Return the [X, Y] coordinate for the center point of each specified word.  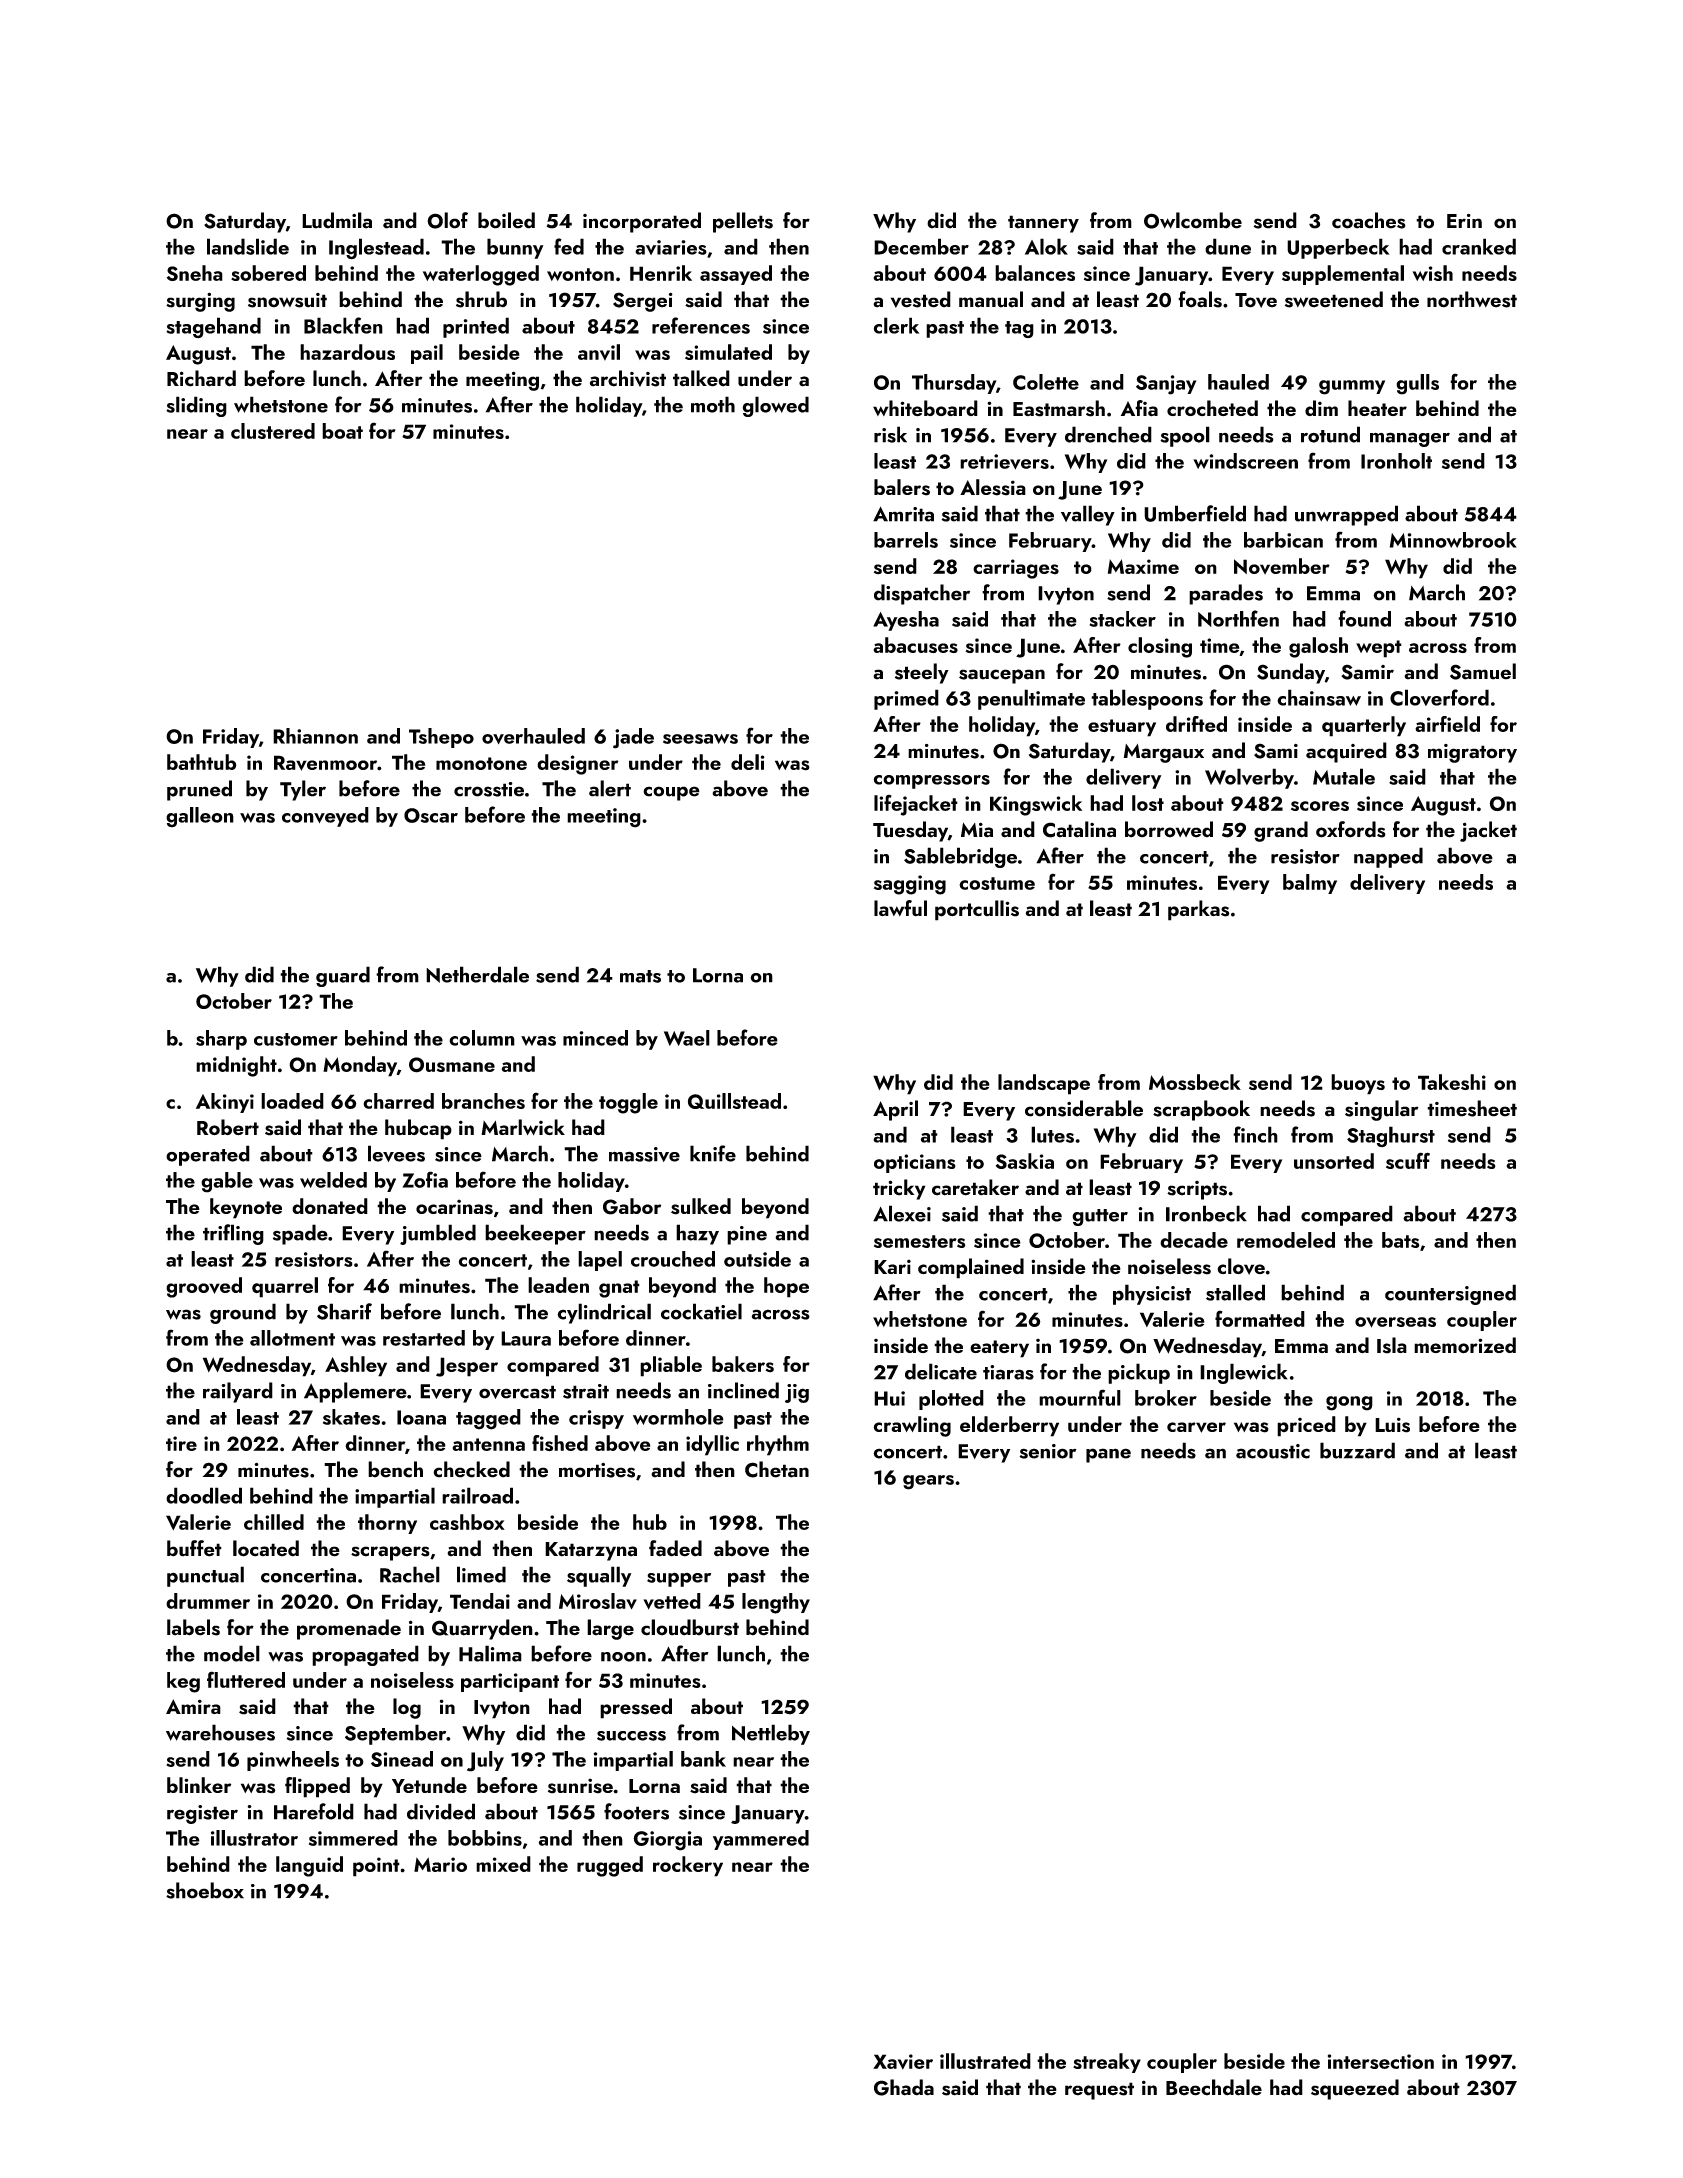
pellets [743, 222]
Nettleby [771, 1734]
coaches [1369, 220]
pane [1108, 1455]
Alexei [902, 1213]
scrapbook [1201, 1110]
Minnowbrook [1453, 540]
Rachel [410, 1574]
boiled [506, 220]
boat [342, 431]
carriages [1016, 569]
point [376, 1867]
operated [208, 1155]
